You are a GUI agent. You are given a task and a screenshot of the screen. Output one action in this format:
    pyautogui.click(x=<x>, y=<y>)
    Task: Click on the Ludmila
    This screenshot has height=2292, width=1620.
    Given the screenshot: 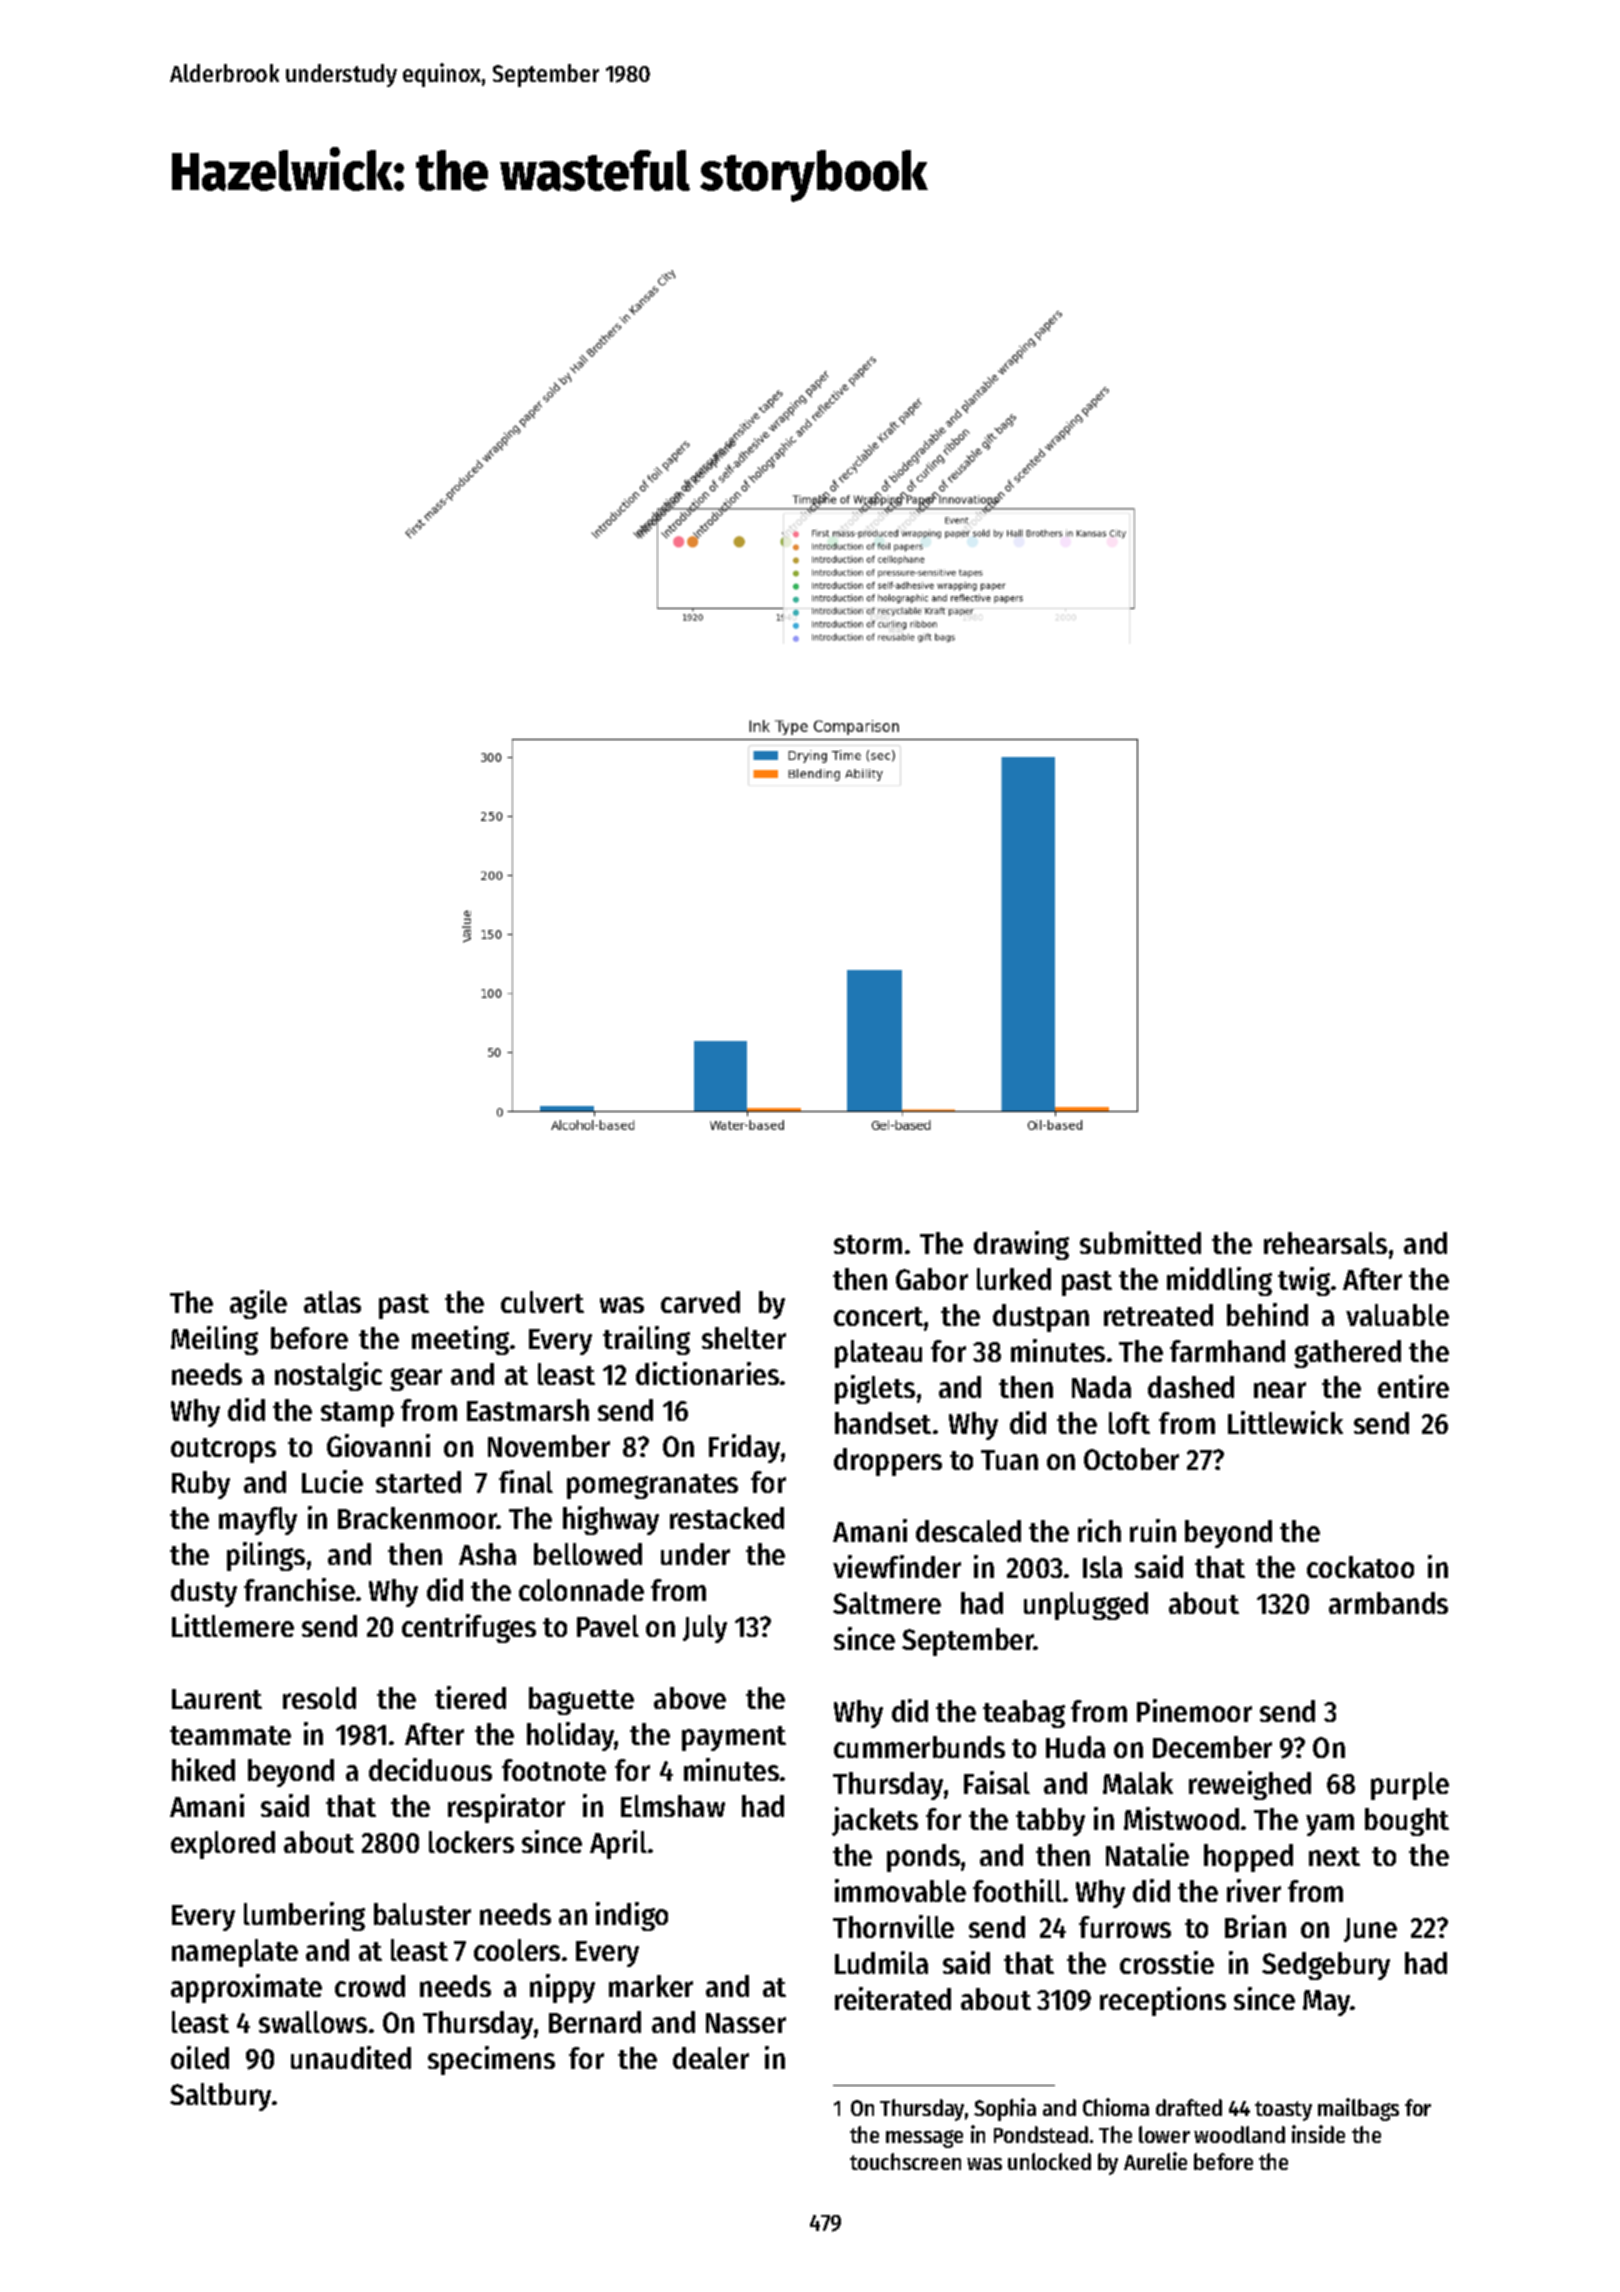 What is the action you would take?
    pyautogui.click(x=881, y=1962)
